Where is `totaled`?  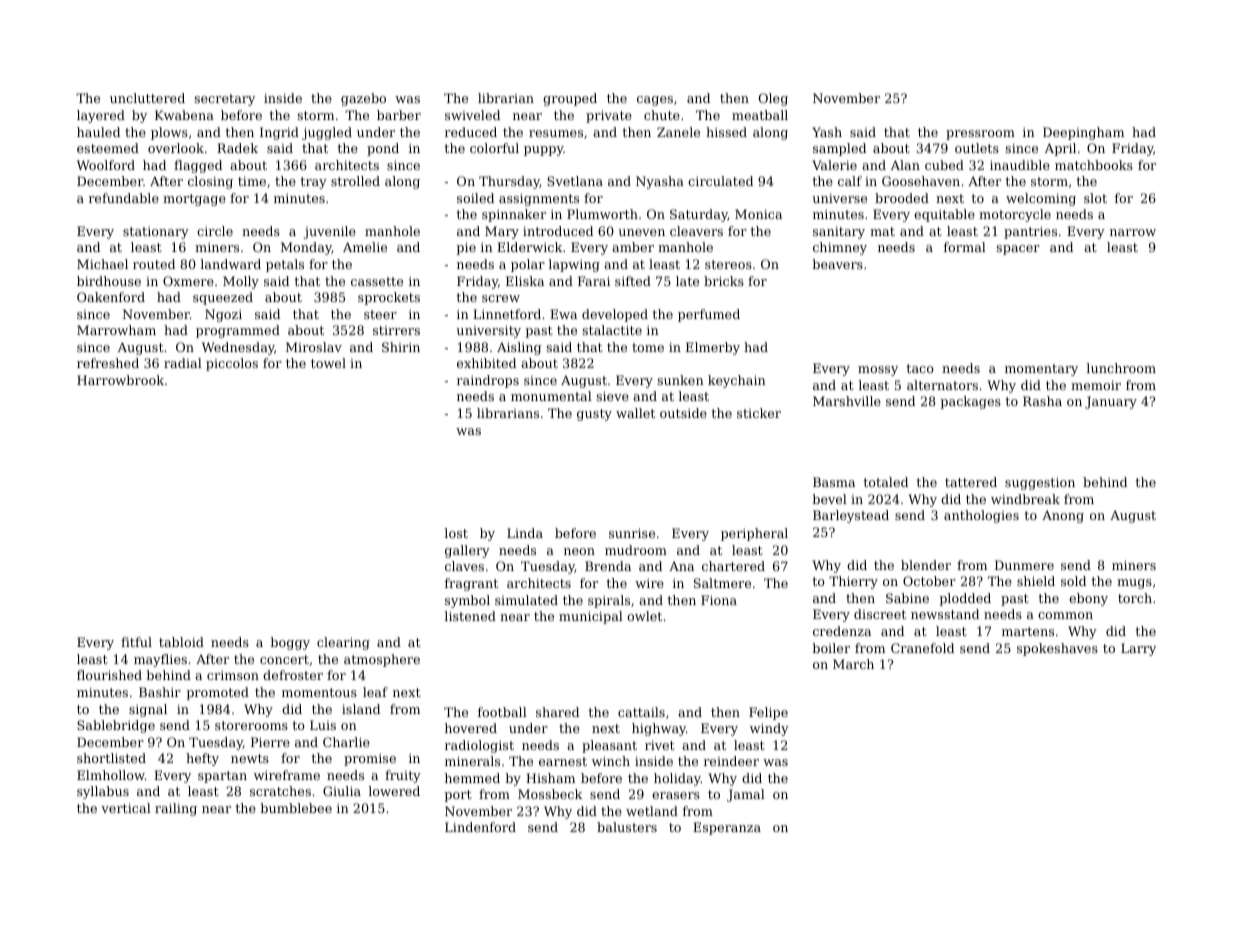
totaled is located at coordinates (886, 482).
